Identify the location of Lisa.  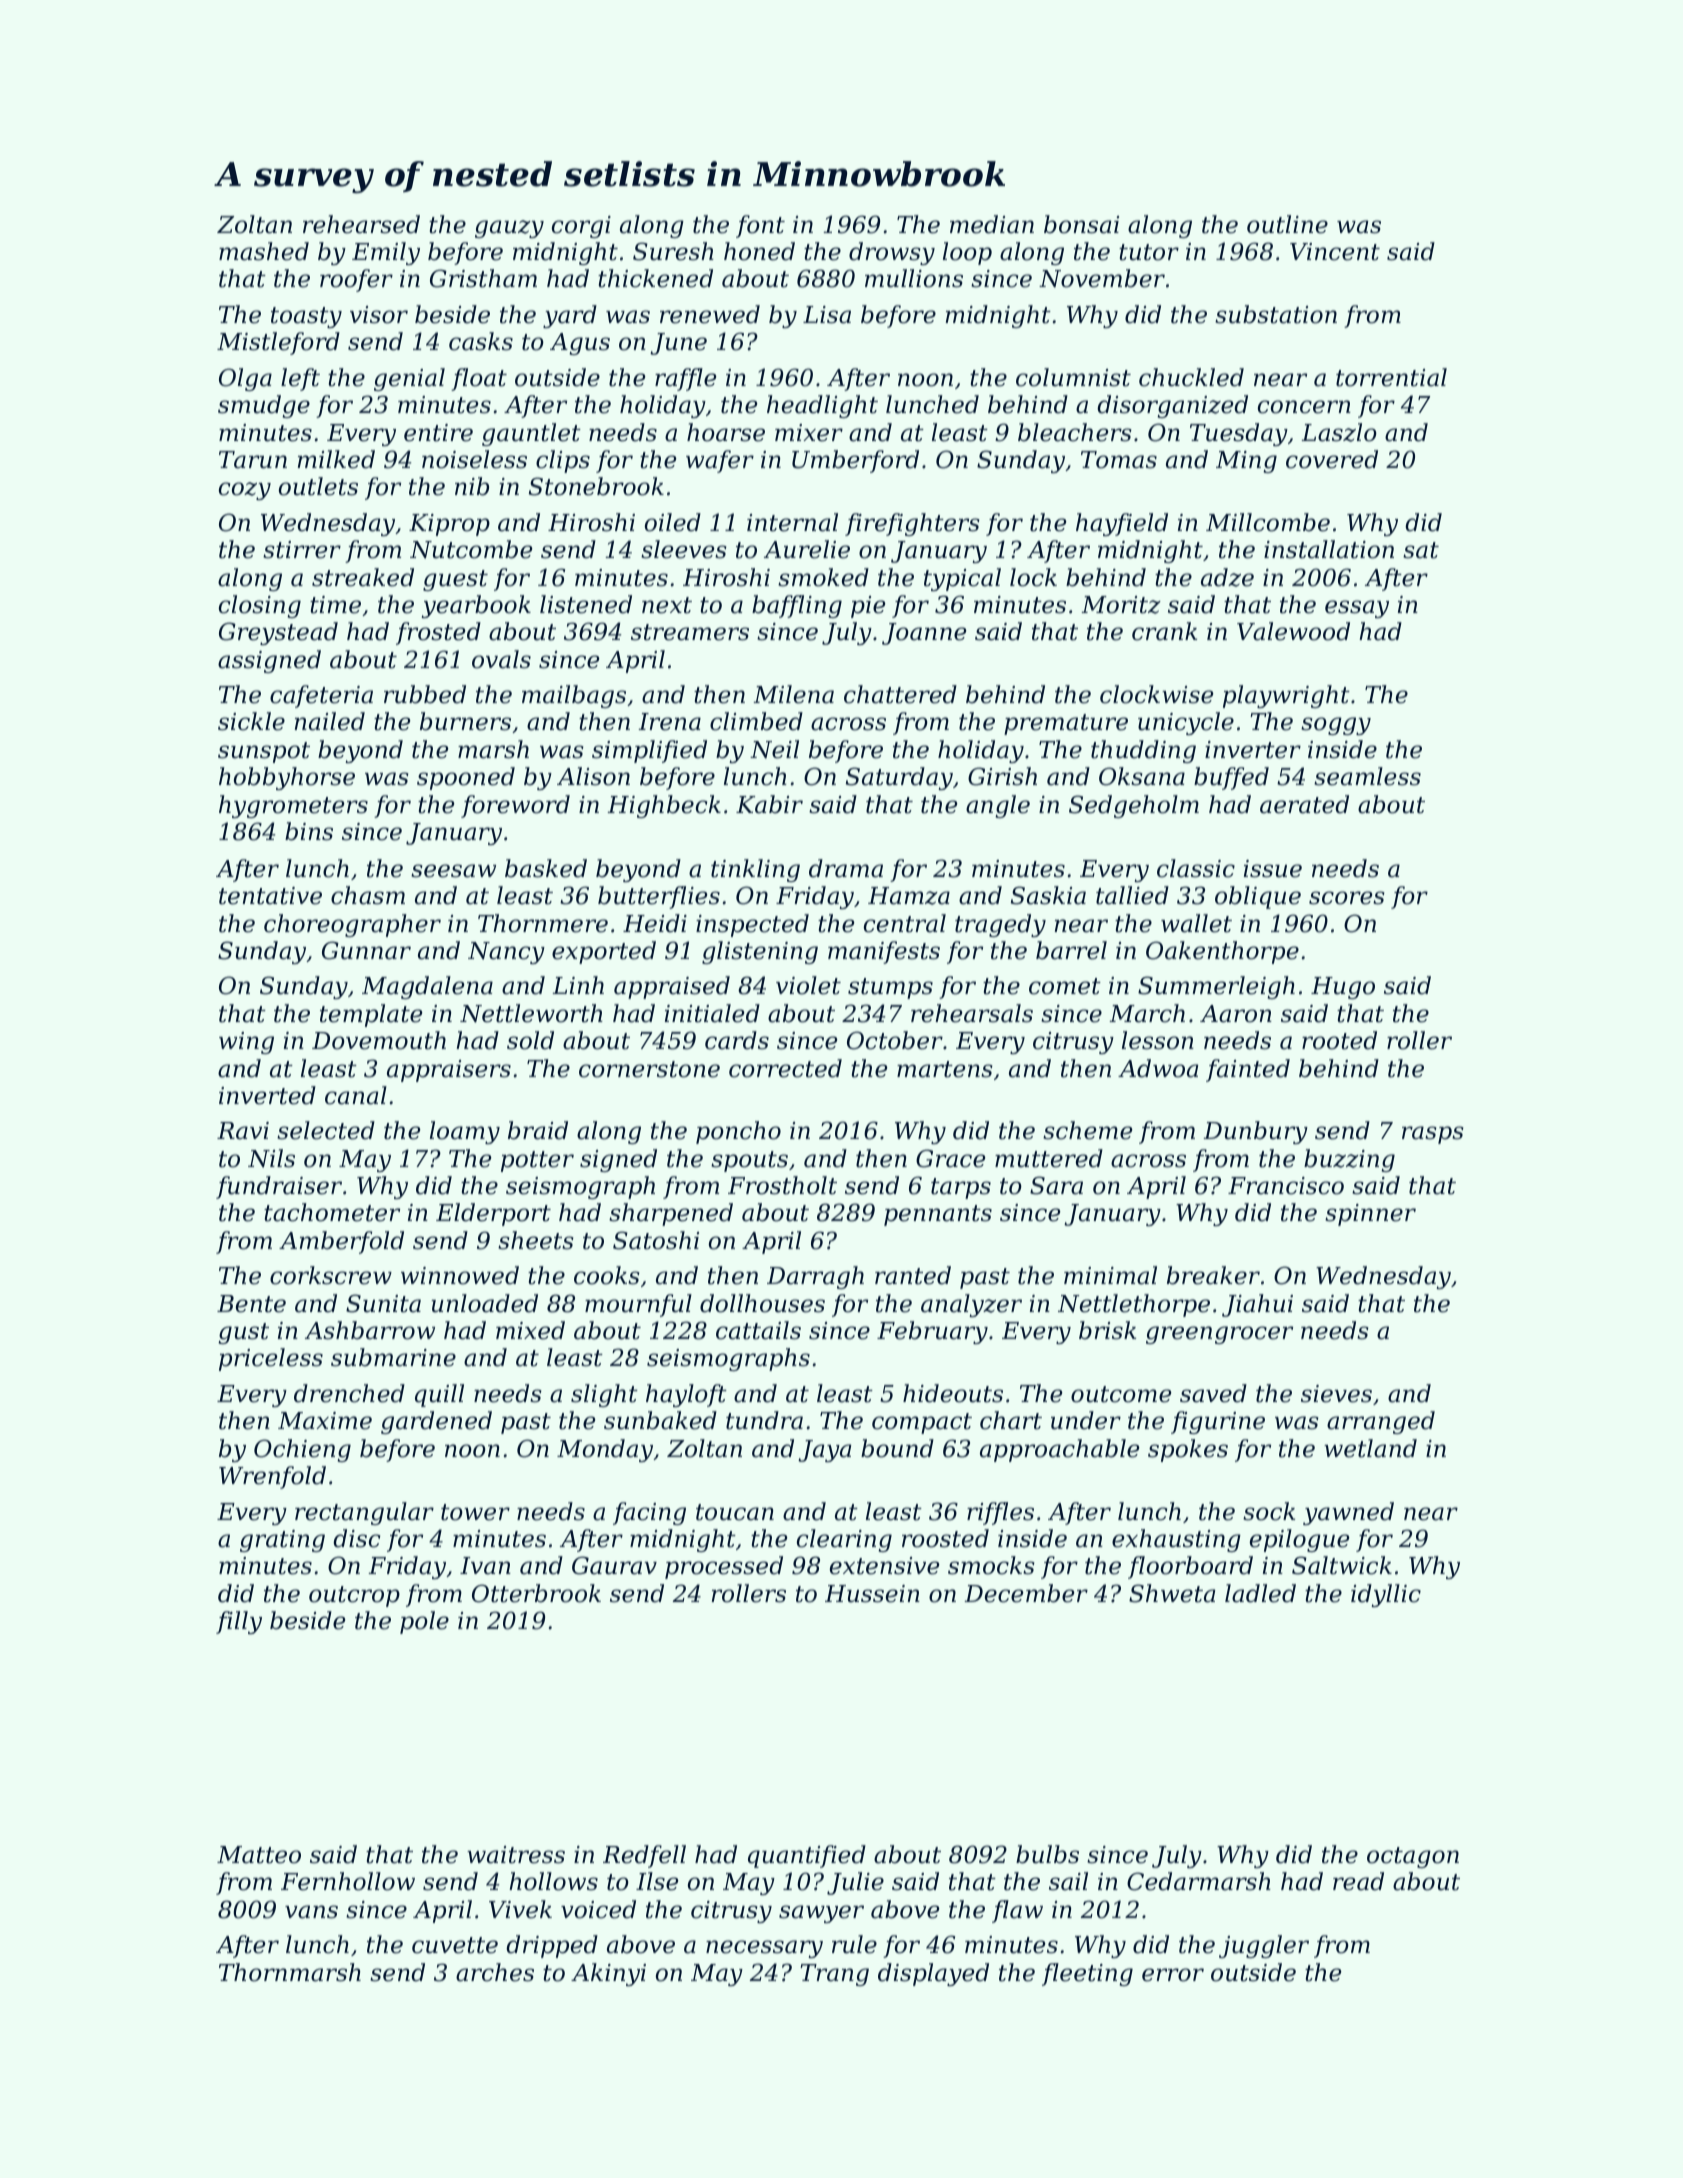
(827, 315).
